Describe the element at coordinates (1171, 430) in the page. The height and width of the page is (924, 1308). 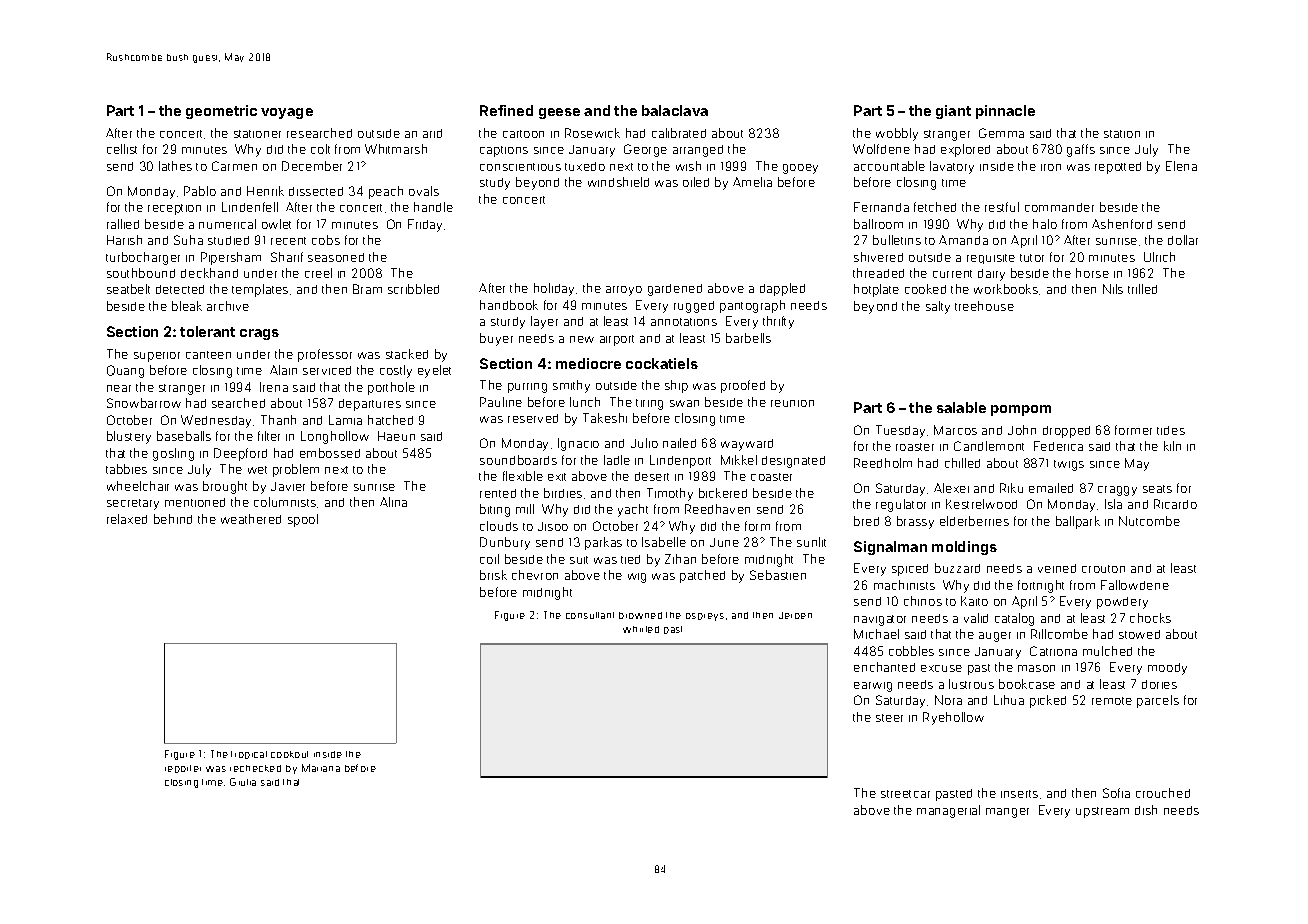
I see `tides` at that location.
